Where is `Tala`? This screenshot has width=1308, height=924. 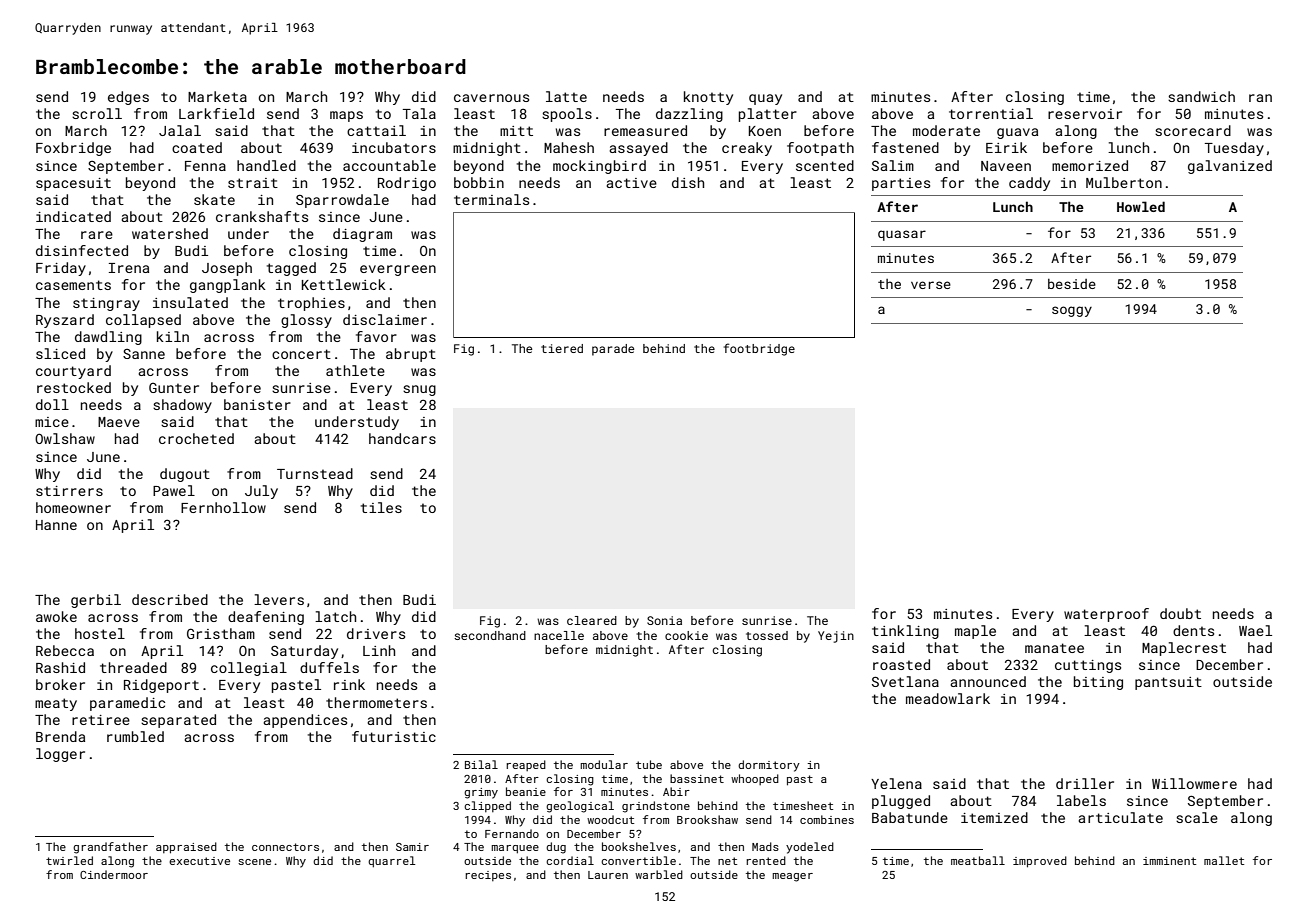 Tala is located at coordinates (419, 113).
